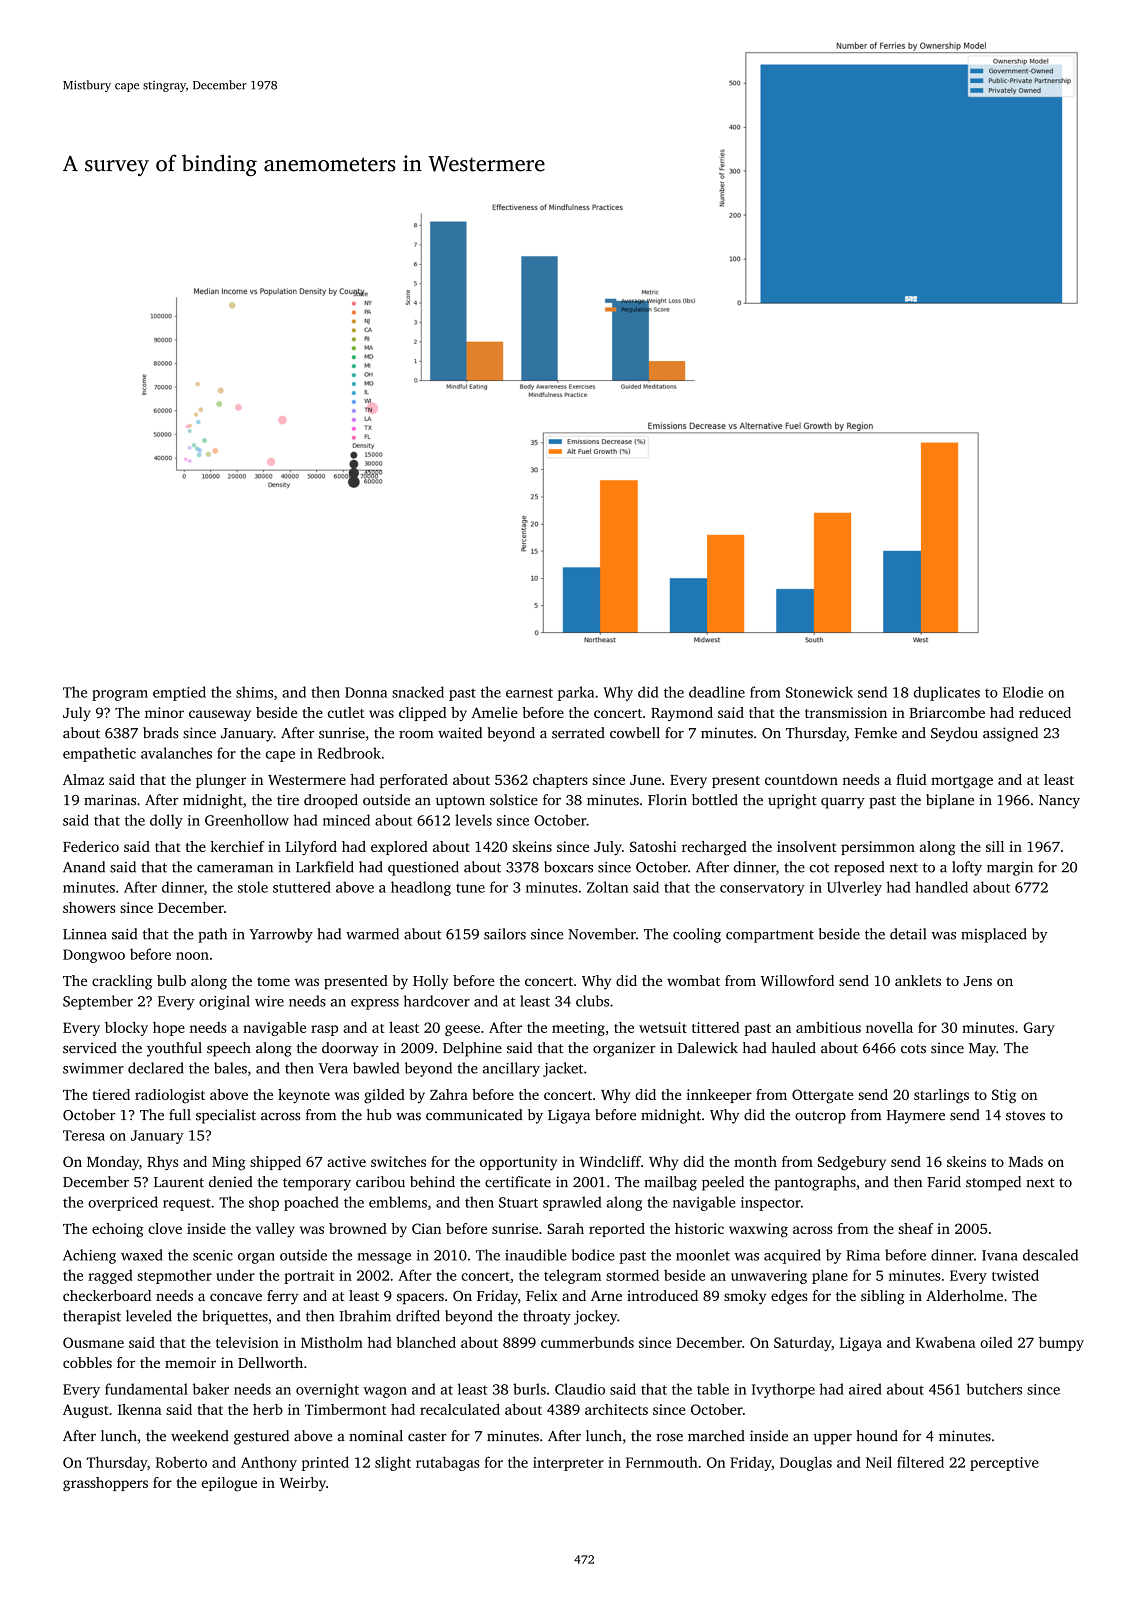  I want to click on meeting, so click(578, 1029).
